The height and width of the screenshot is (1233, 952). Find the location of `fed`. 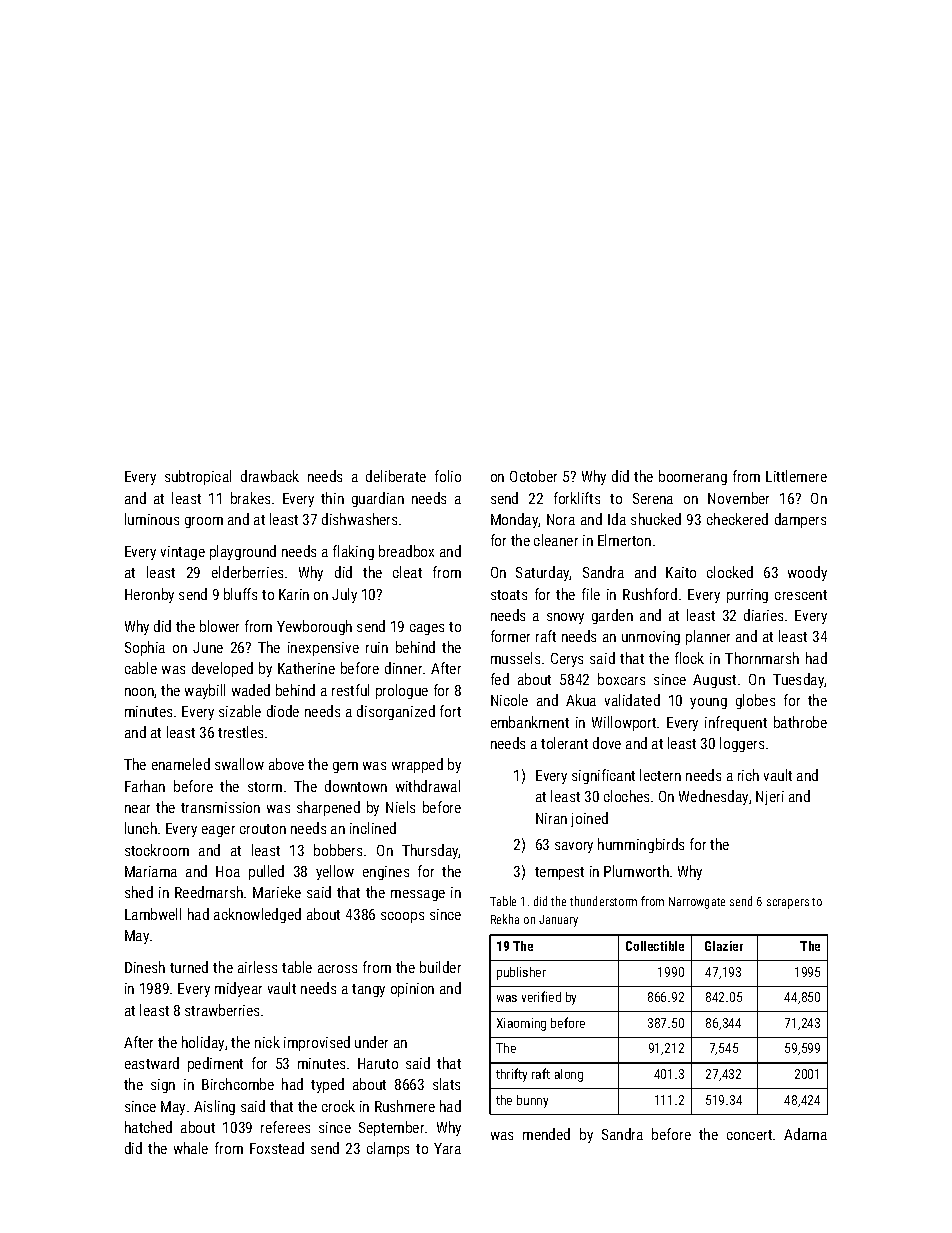

fed is located at coordinates (500, 679).
